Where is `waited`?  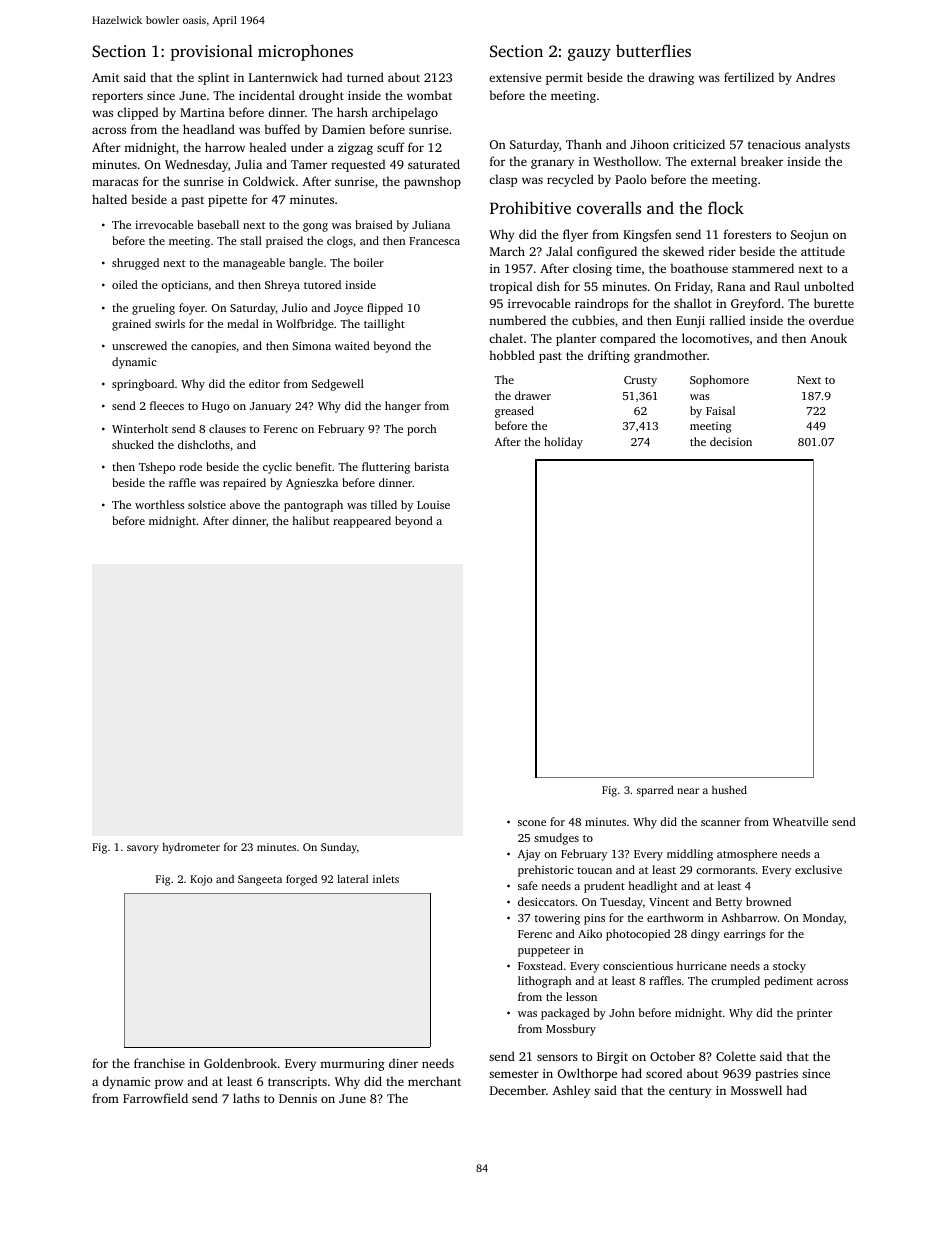
waited is located at coordinates (352, 345).
